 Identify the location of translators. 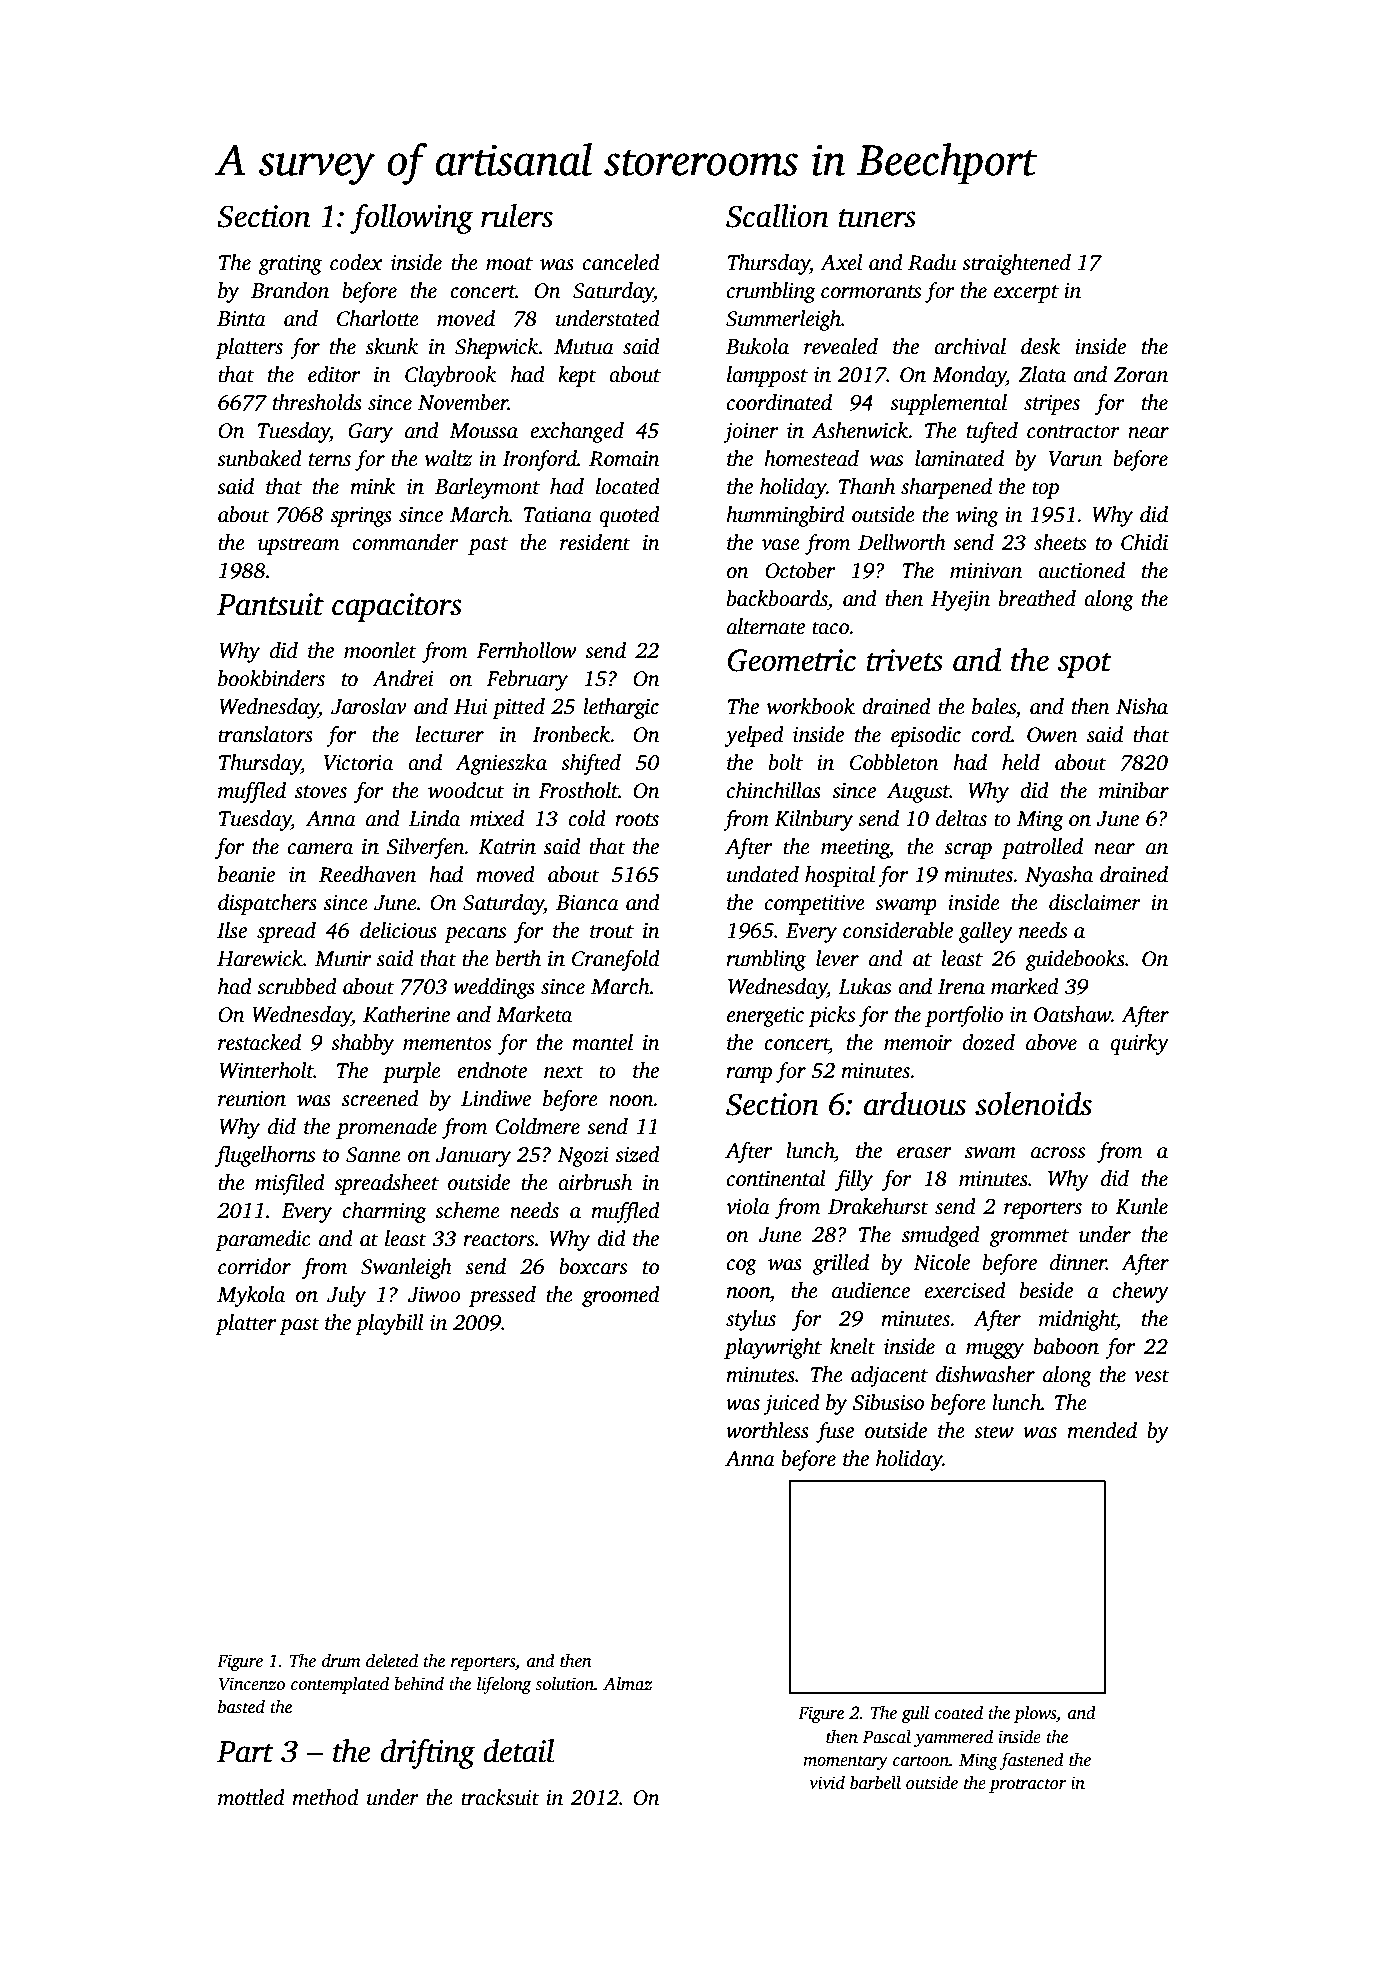
(265, 734).
